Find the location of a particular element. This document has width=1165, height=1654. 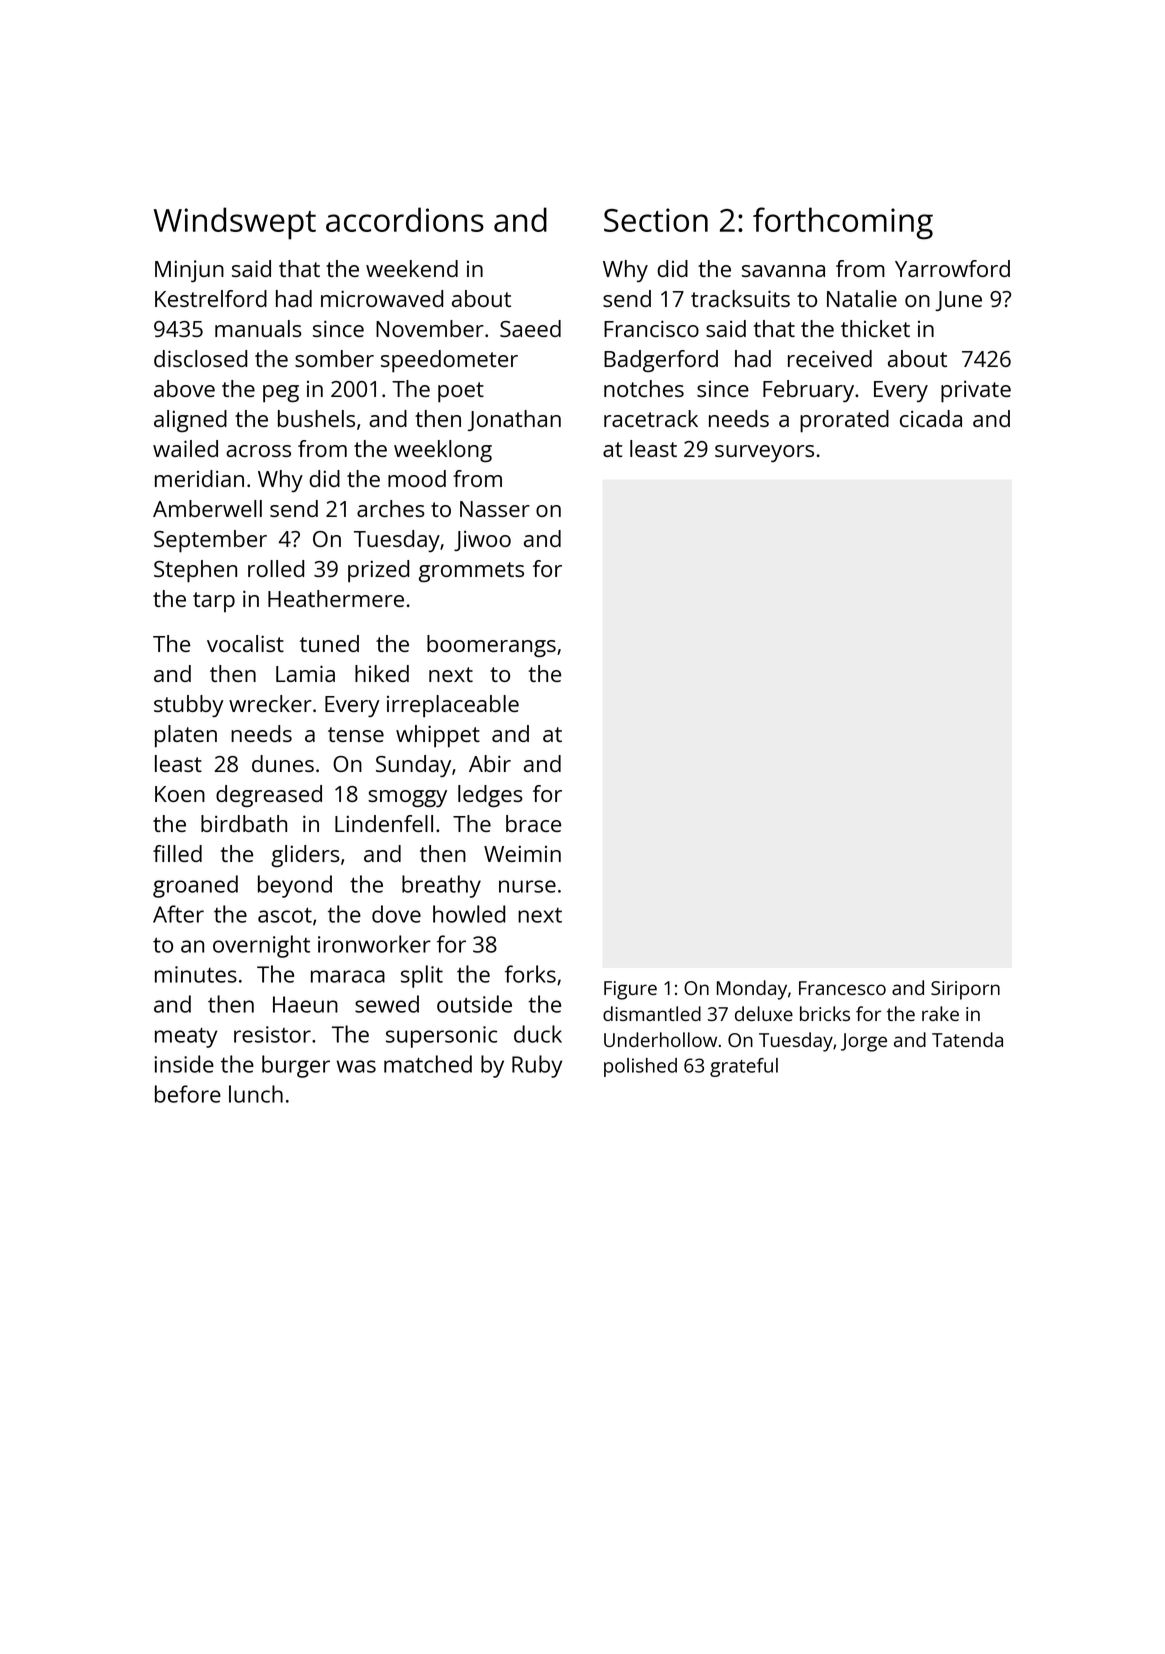

boomerangs is located at coordinates (491, 646).
